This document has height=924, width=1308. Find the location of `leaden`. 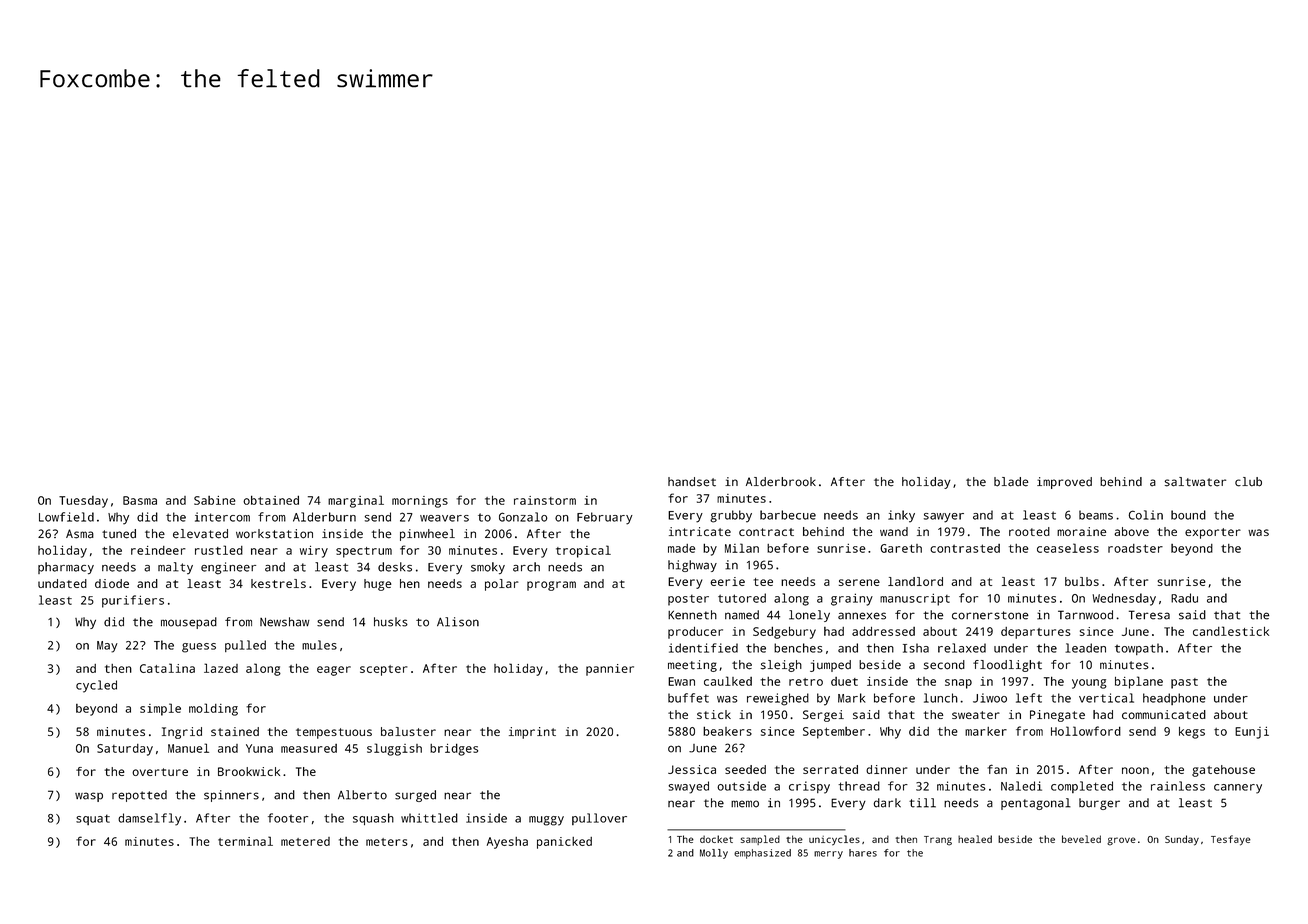

leaden is located at coordinates (1085, 648).
